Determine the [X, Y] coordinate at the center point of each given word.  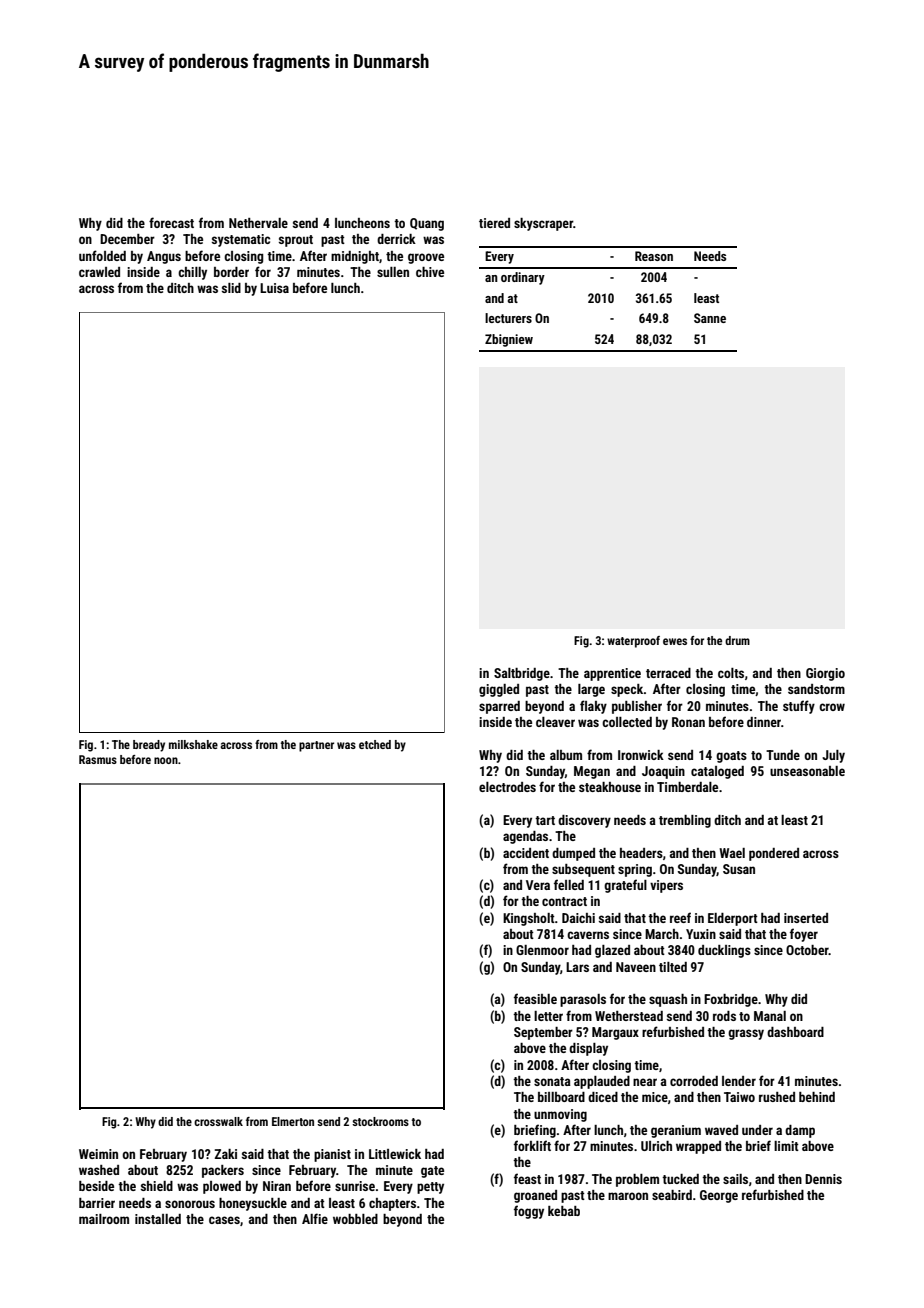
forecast [171, 222]
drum [737, 640]
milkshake [193, 744]
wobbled [355, 1219]
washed [99, 1170]
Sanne [710, 318]
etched [375, 744]
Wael [732, 853]
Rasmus [98, 759]
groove [426, 258]
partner [316, 746]
